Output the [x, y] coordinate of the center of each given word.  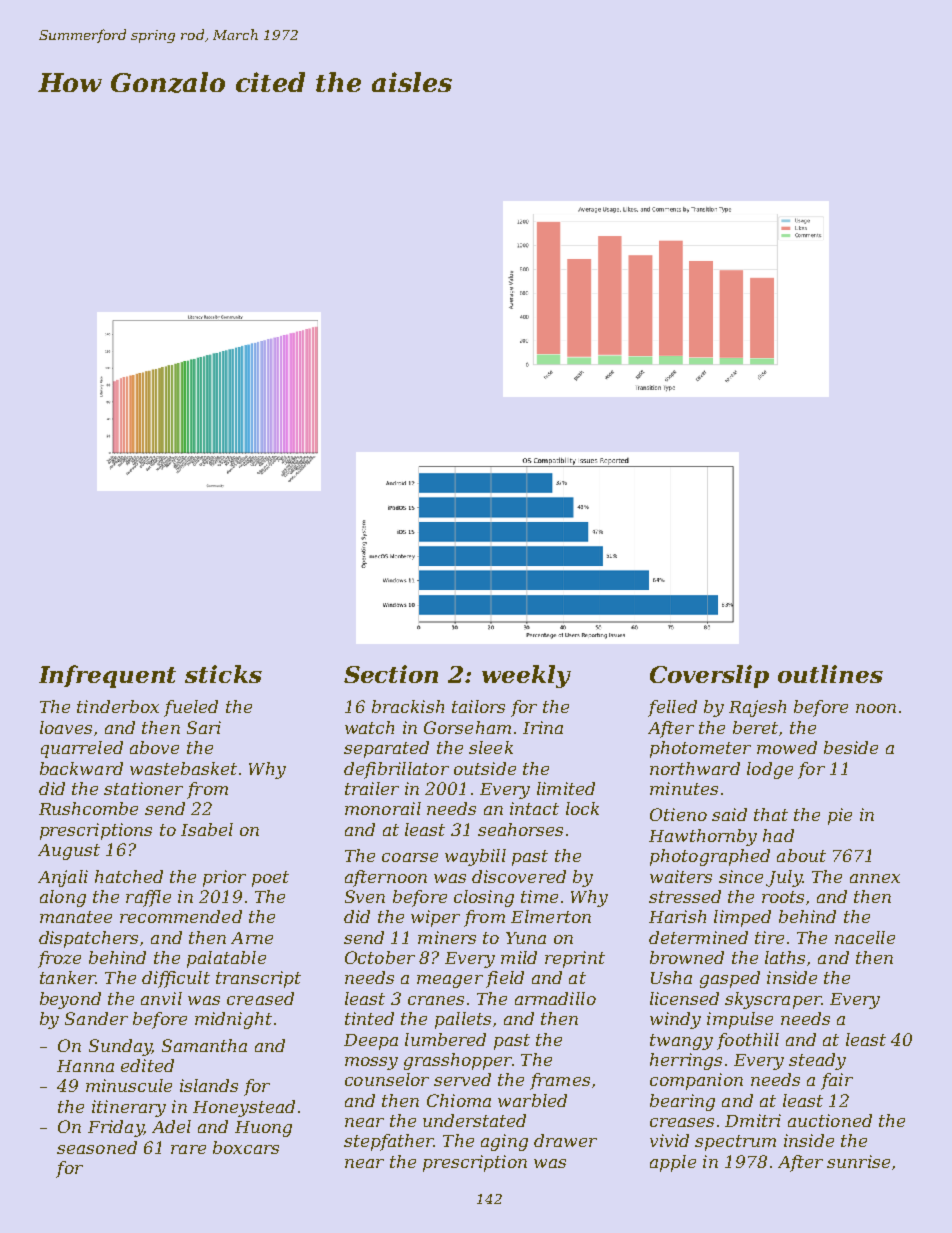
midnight [233, 1020]
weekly [526, 676]
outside [485, 768]
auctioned [830, 1120]
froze [59, 959]
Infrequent [107, 676]
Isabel [207, 829]
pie [840, 816]
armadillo [555, 998]
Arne [252, 938]
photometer [700, 749]
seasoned [97, 1147]
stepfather [389, 1142]
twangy [681, 1042]
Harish [677, 916]
